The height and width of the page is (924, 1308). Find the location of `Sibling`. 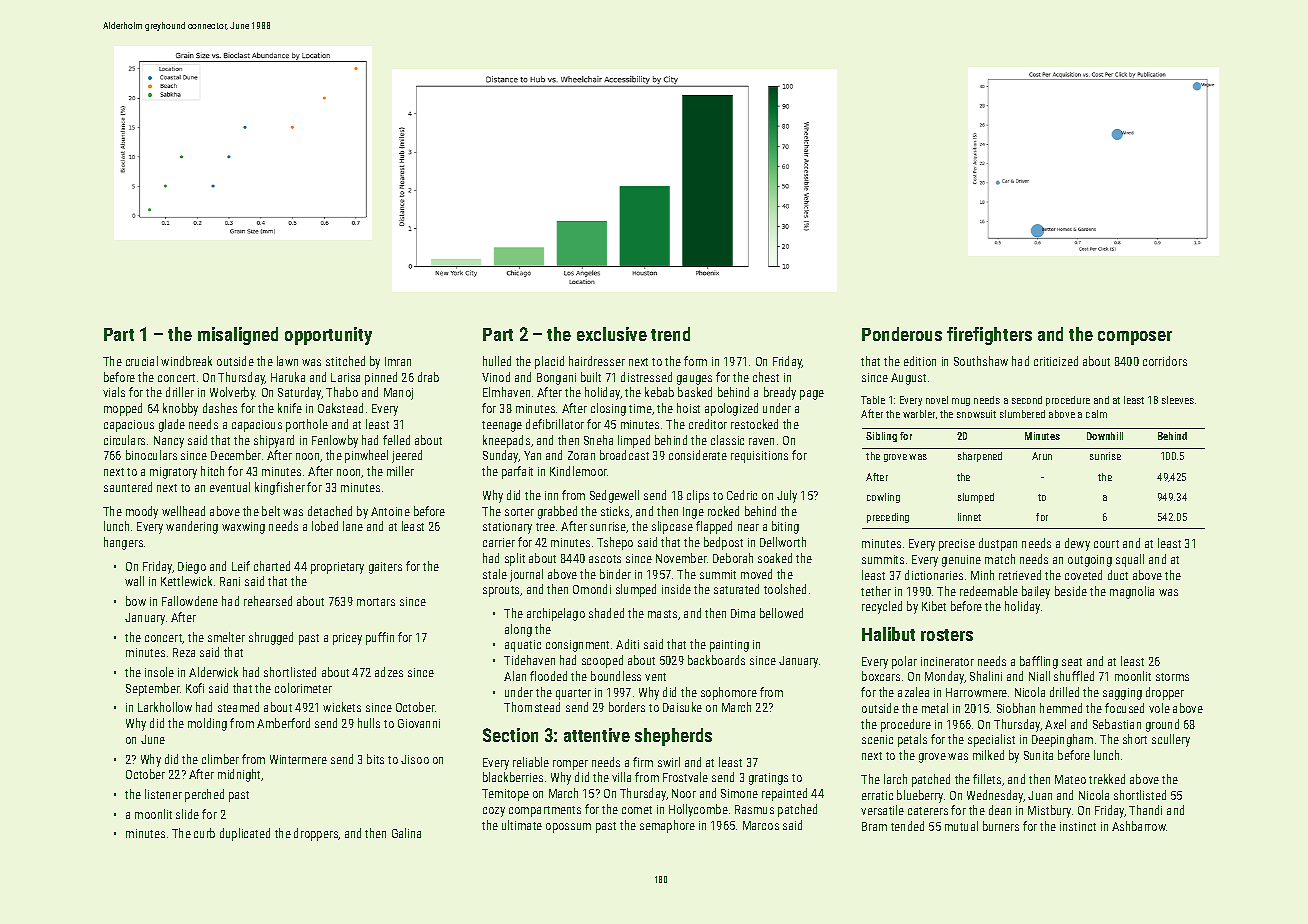

Sibling is located at coordinates (881, 437).
